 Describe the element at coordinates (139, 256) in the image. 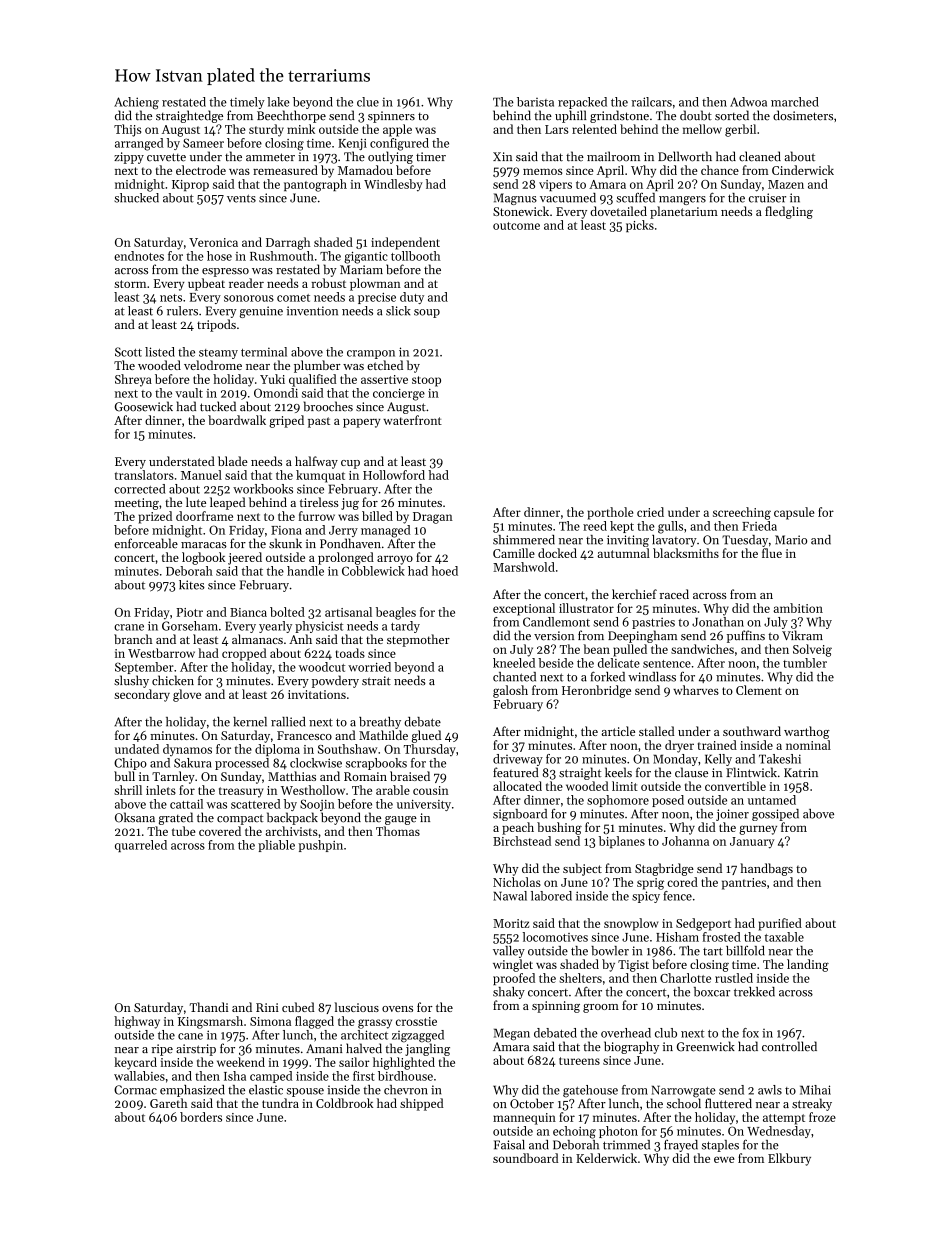

I see `endnotes` at that location.
